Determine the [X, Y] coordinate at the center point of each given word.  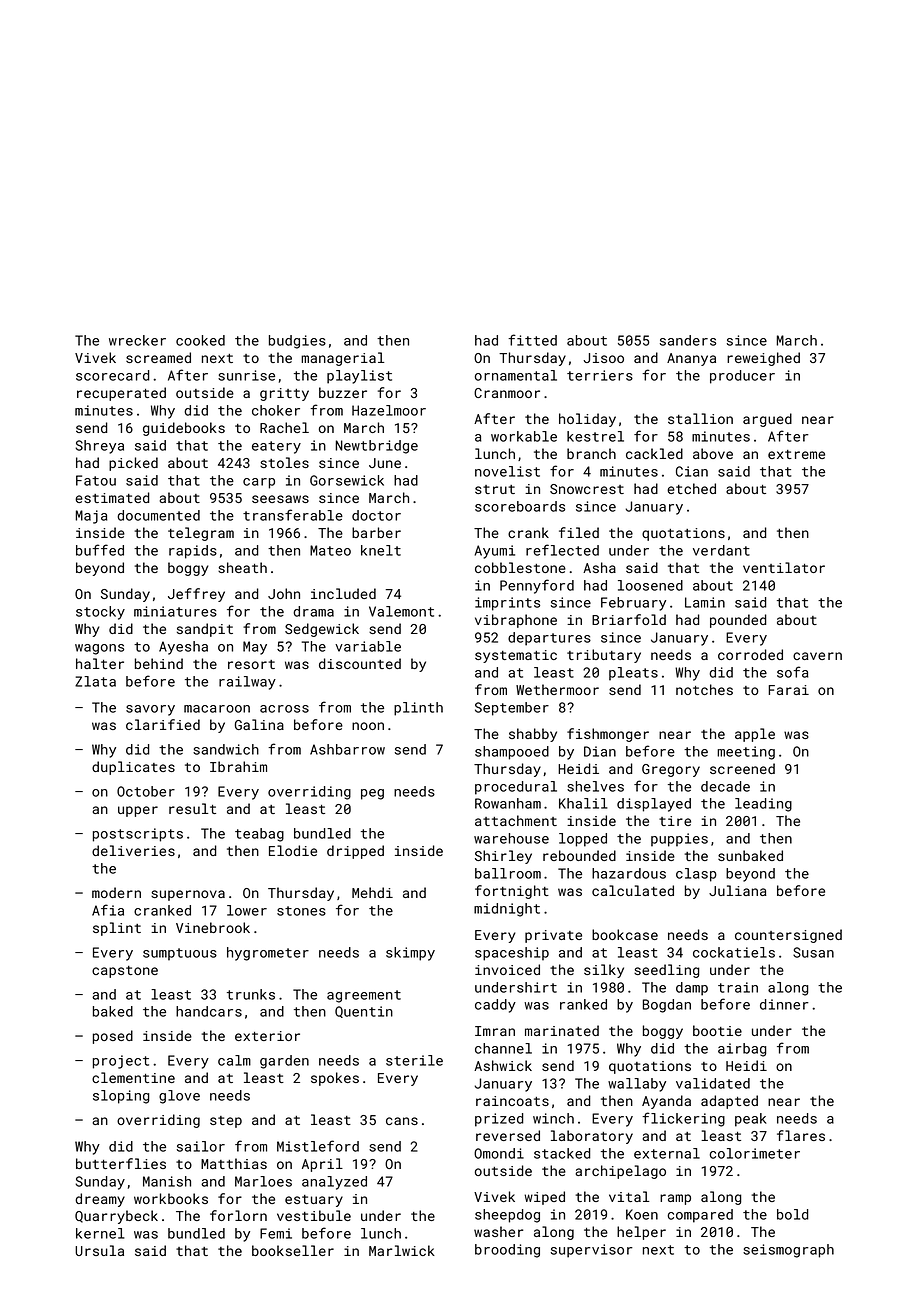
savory [150, 710]
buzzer [343, 392]
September [512, 709]
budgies [297, 342]
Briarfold [629, 619]
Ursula [99, 1250]
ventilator [784, 567]
